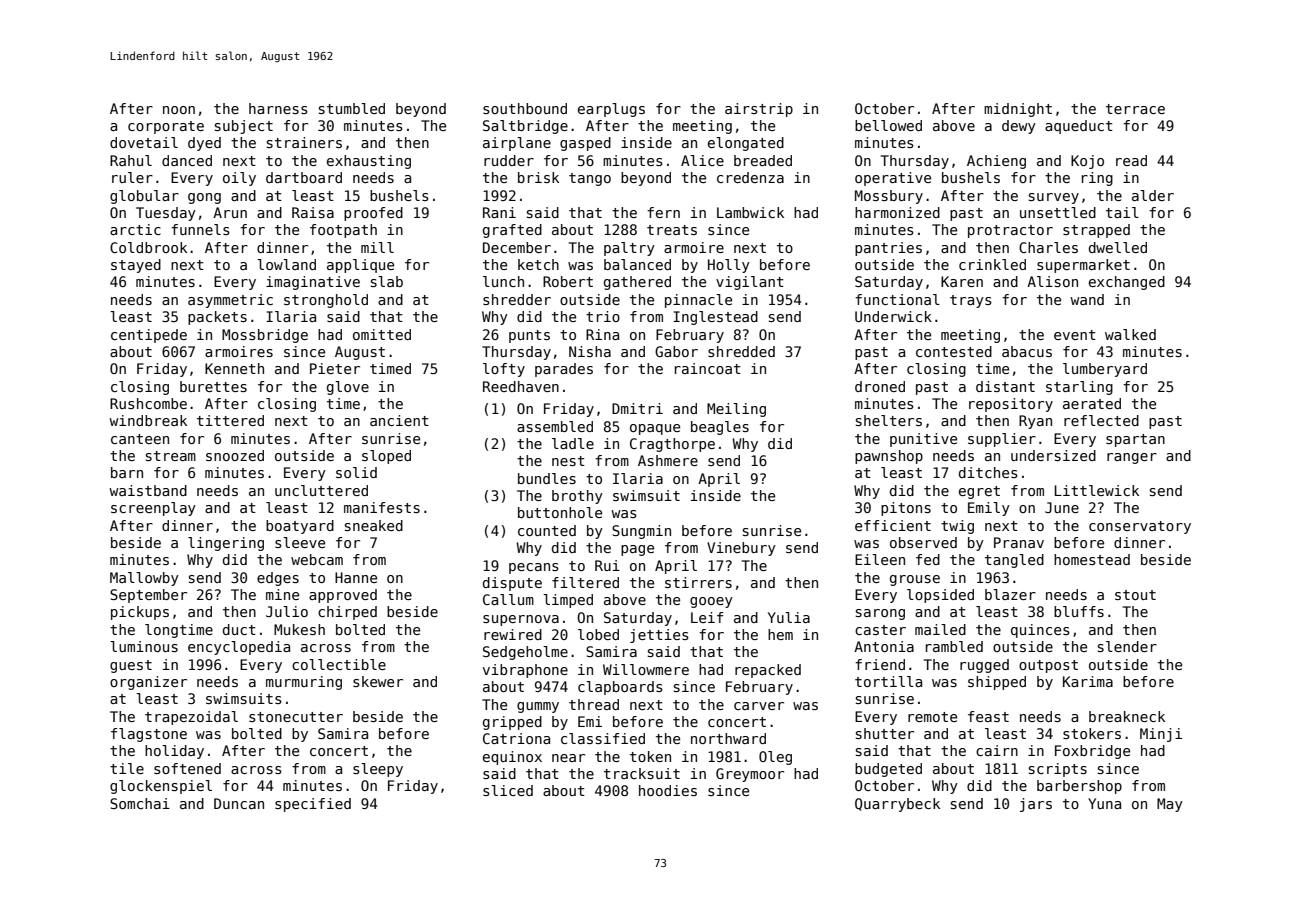 Image resolution: width=1308 pixels, height=924 pixels. I want to click on stayed, so click(136, 266).
